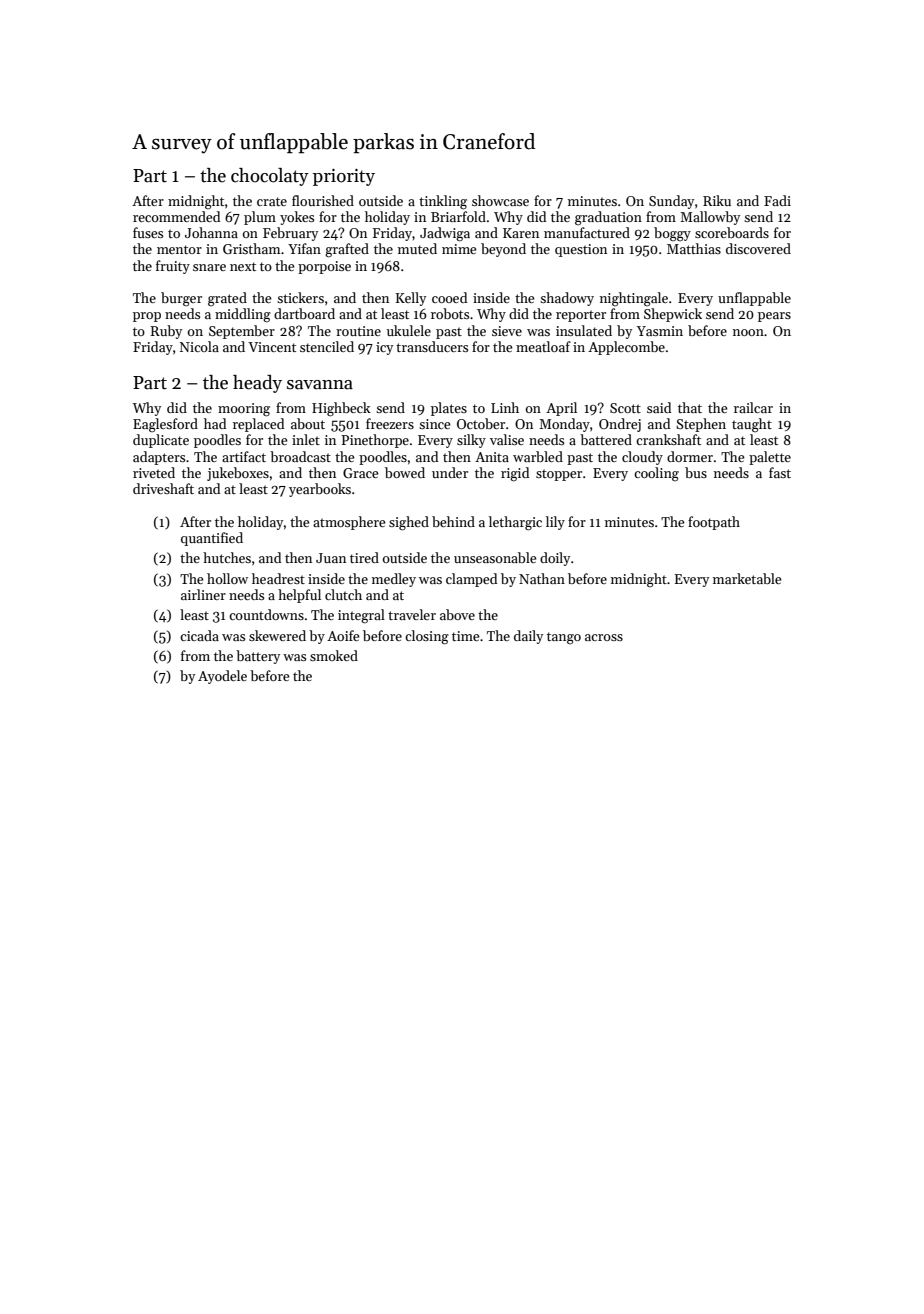  Describe the element at coordinates (634, 299) in the screenshot. I see `nightingale` at that location.
